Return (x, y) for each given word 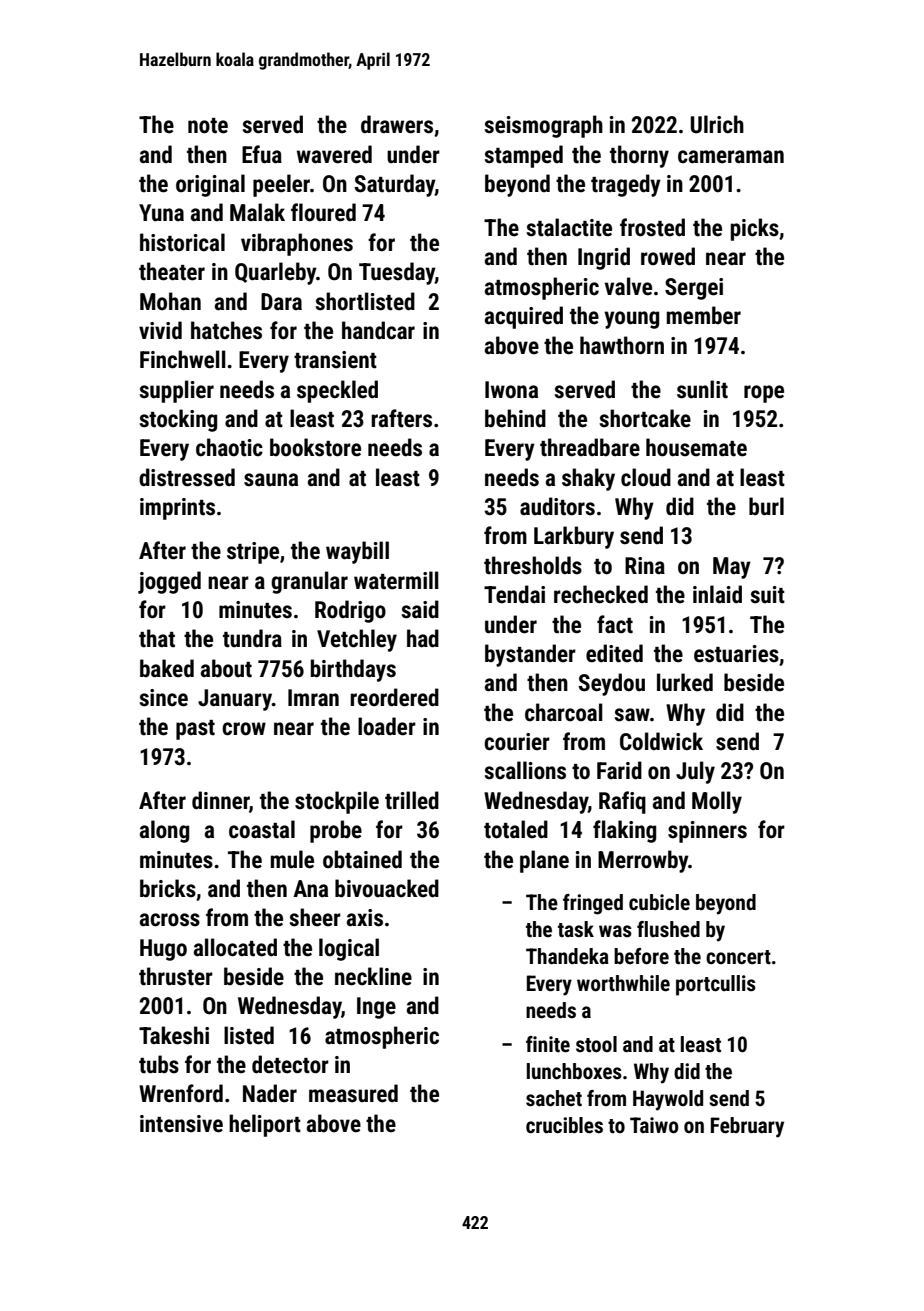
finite (548, 1044)
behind (515, 418)
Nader (270, 1093)
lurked (685, 682)
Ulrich (717, 124)
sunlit (702, 389)
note (208, 126)
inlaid (717, 594)
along (164, 831)
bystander (530, 655)
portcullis (716, 985)
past (195, 730)
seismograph (543, 126)
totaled (516, 829)
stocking (178, 420)
